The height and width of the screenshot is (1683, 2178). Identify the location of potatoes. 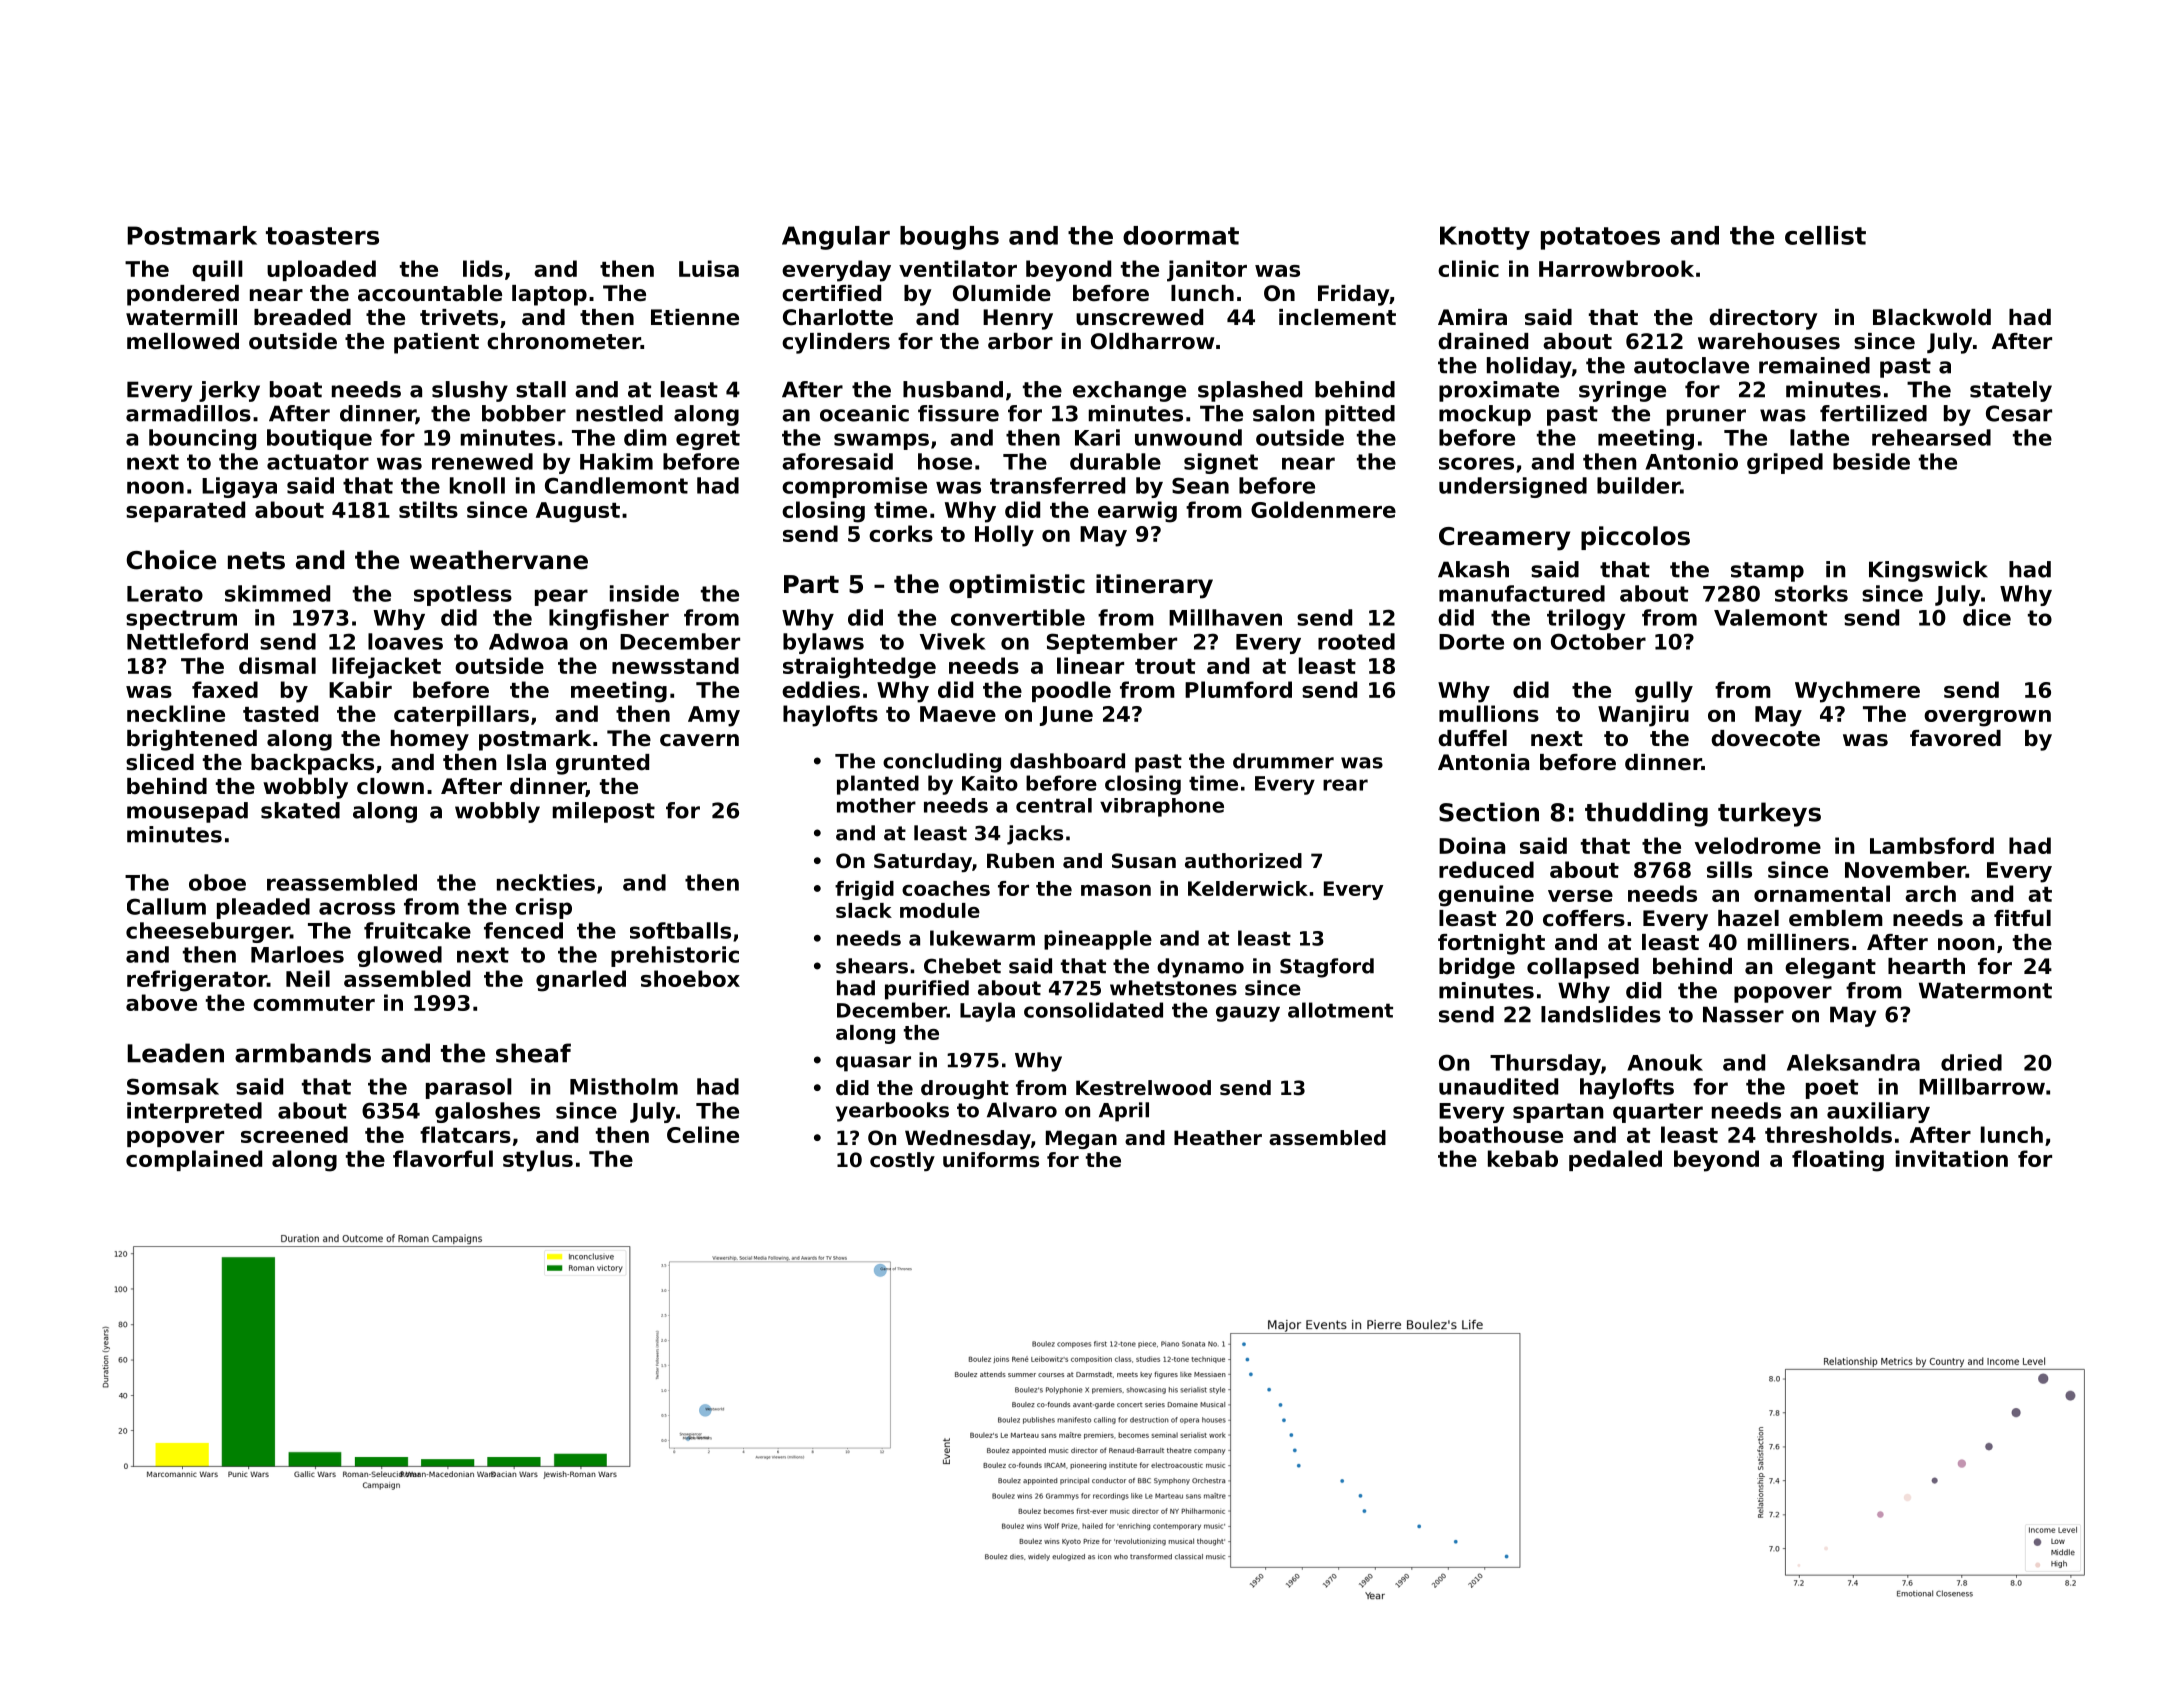
(1600, 238).
